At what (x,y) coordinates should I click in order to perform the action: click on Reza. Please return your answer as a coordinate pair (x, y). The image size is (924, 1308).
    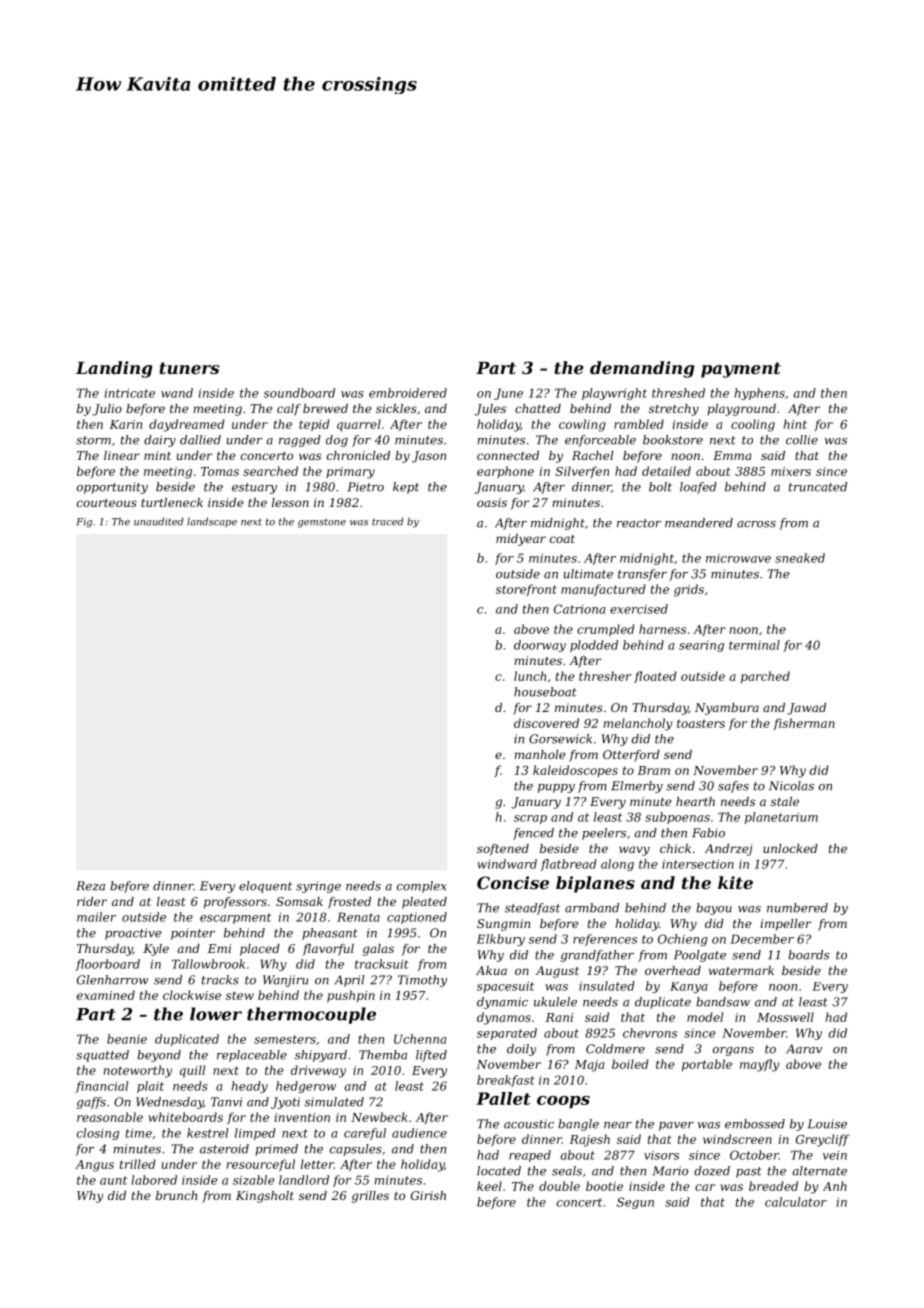
    Looking at the image, I should click on (90, 886).
